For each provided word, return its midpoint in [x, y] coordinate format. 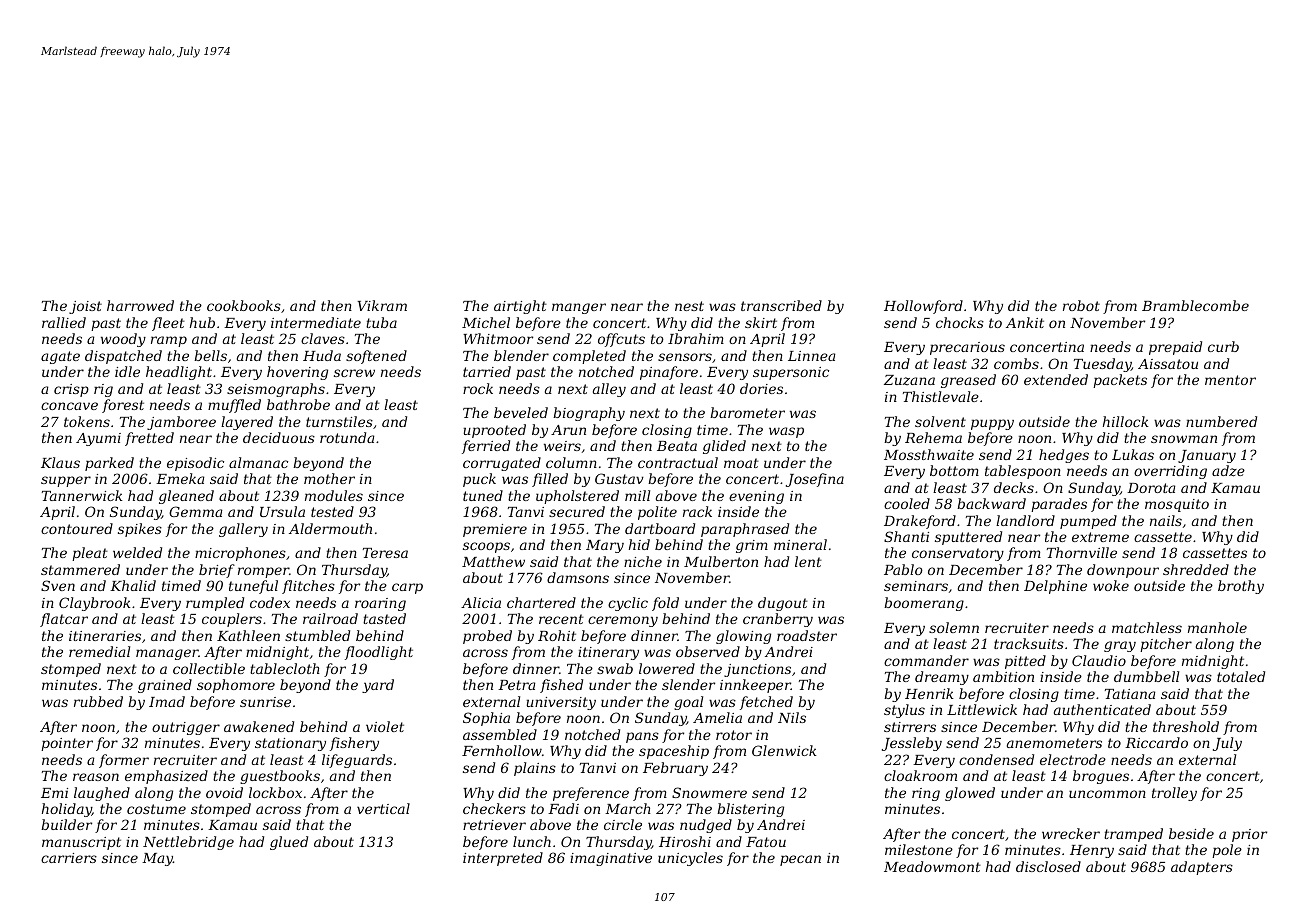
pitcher [1166, 645]
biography [589, 414]
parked [109, 464]
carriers [69, 858]
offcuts [621, 340]
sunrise [265, 702]
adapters [1202, 868]
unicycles [690, 859]
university [561, 703]
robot [1081, 305]
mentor [1230, 380]
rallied [64, 322]
